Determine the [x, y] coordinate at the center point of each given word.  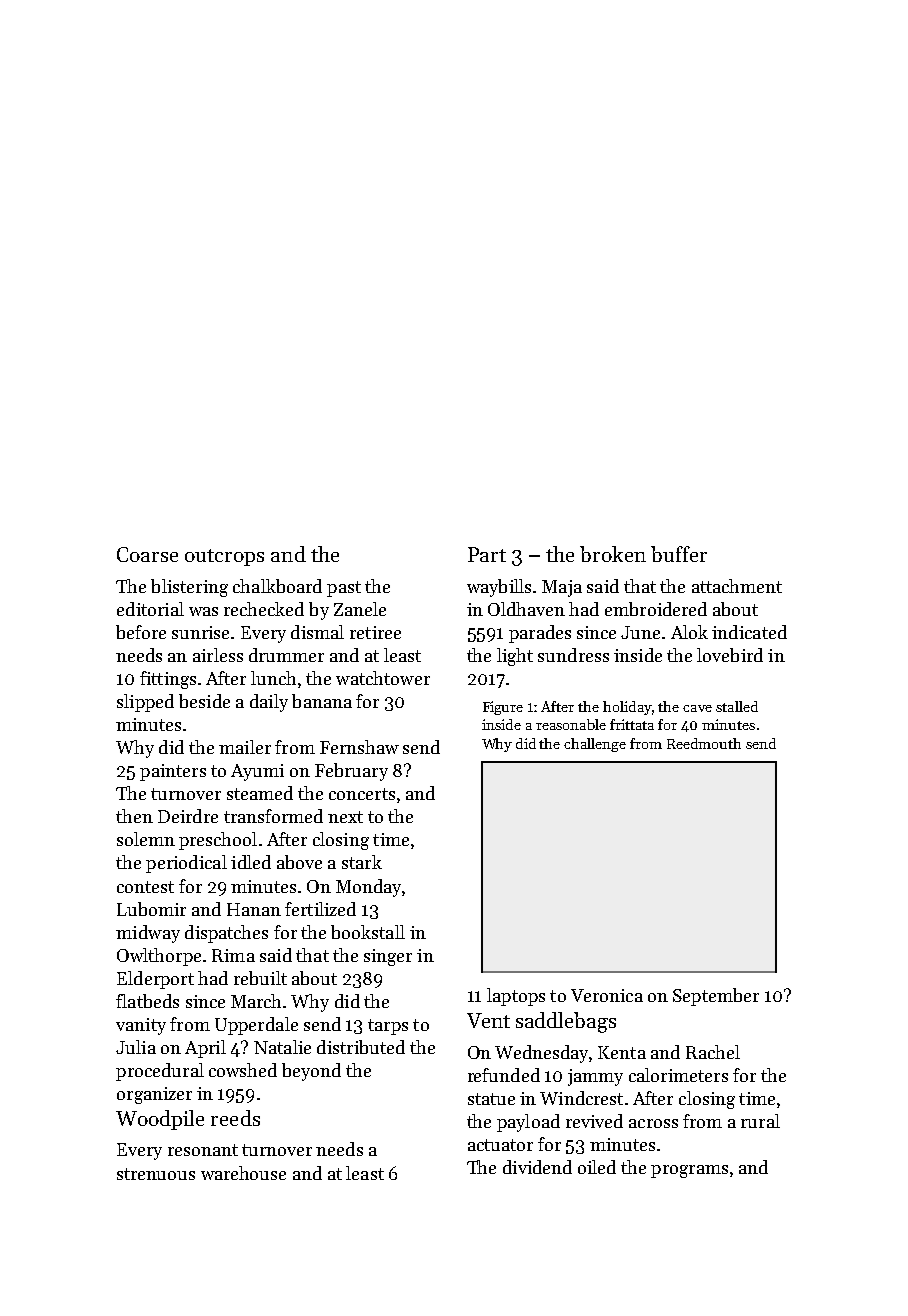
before [141, 632]
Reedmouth [704, 743]
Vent [488, 1020]
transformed [273, 816]
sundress [573, 655]
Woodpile [160, 1120]
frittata [632, 724]
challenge [595, 745]
